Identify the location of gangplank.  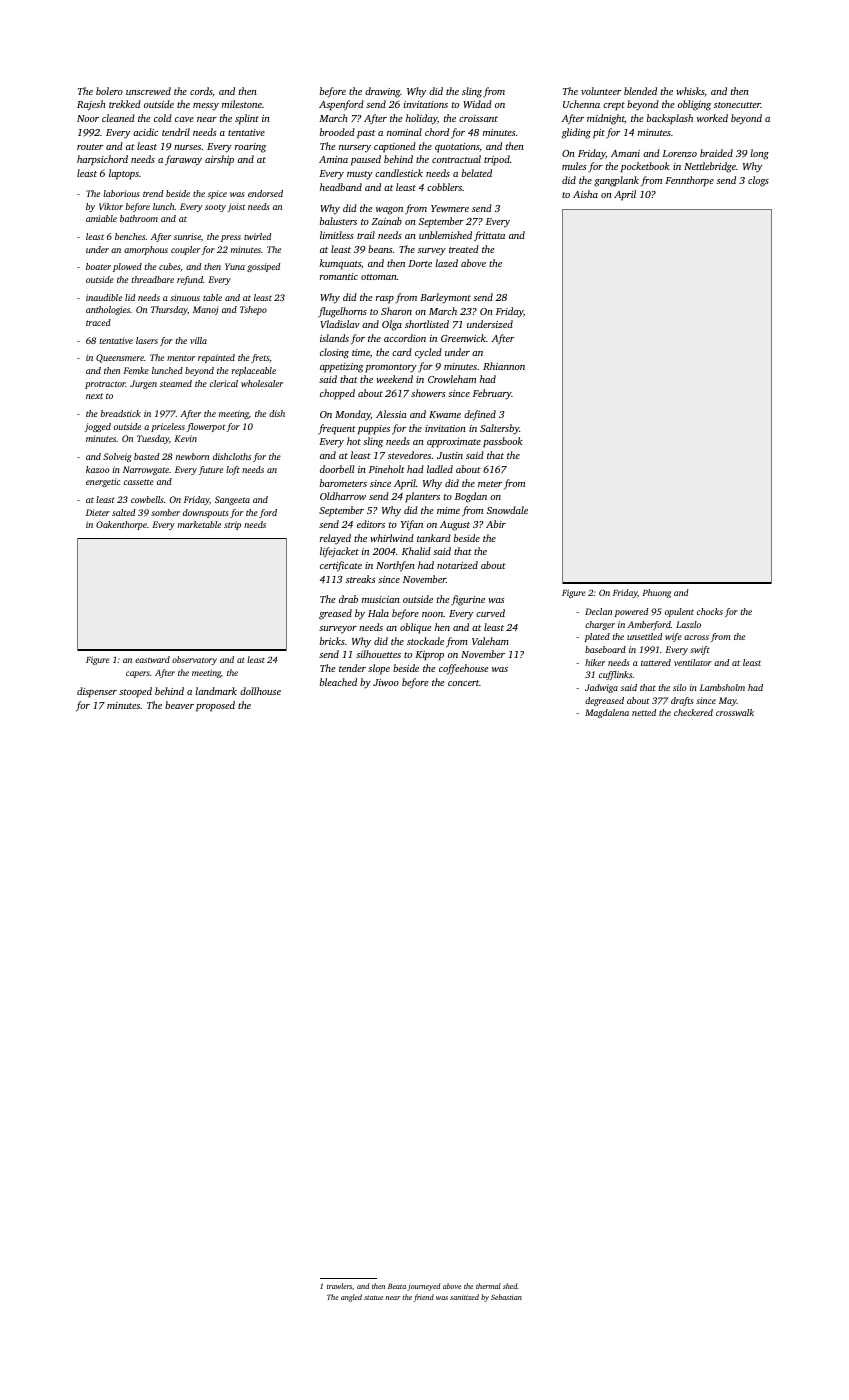
(616, 181).
